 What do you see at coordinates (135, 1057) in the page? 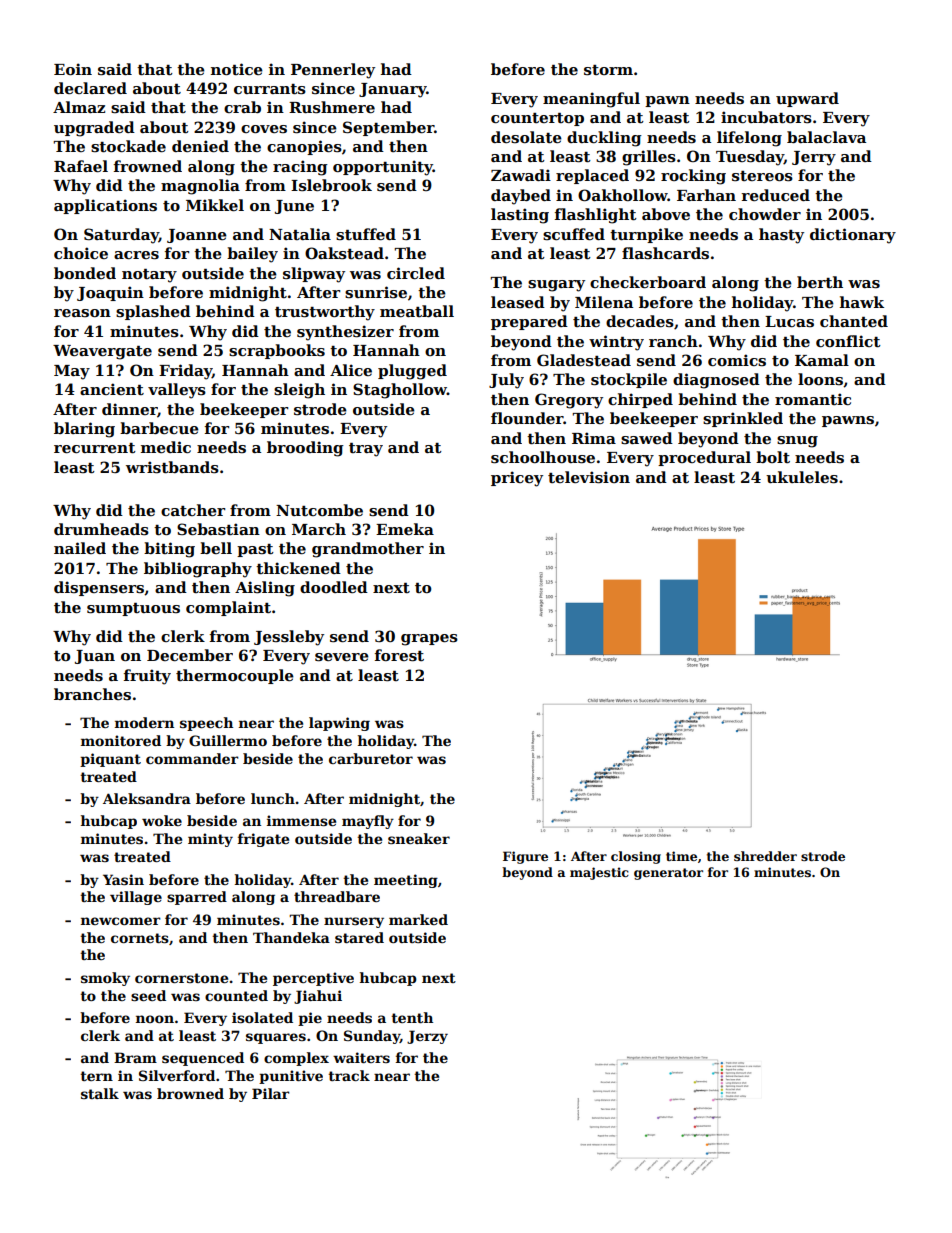
I see `Bram` at bounding box center [135, 1057].
